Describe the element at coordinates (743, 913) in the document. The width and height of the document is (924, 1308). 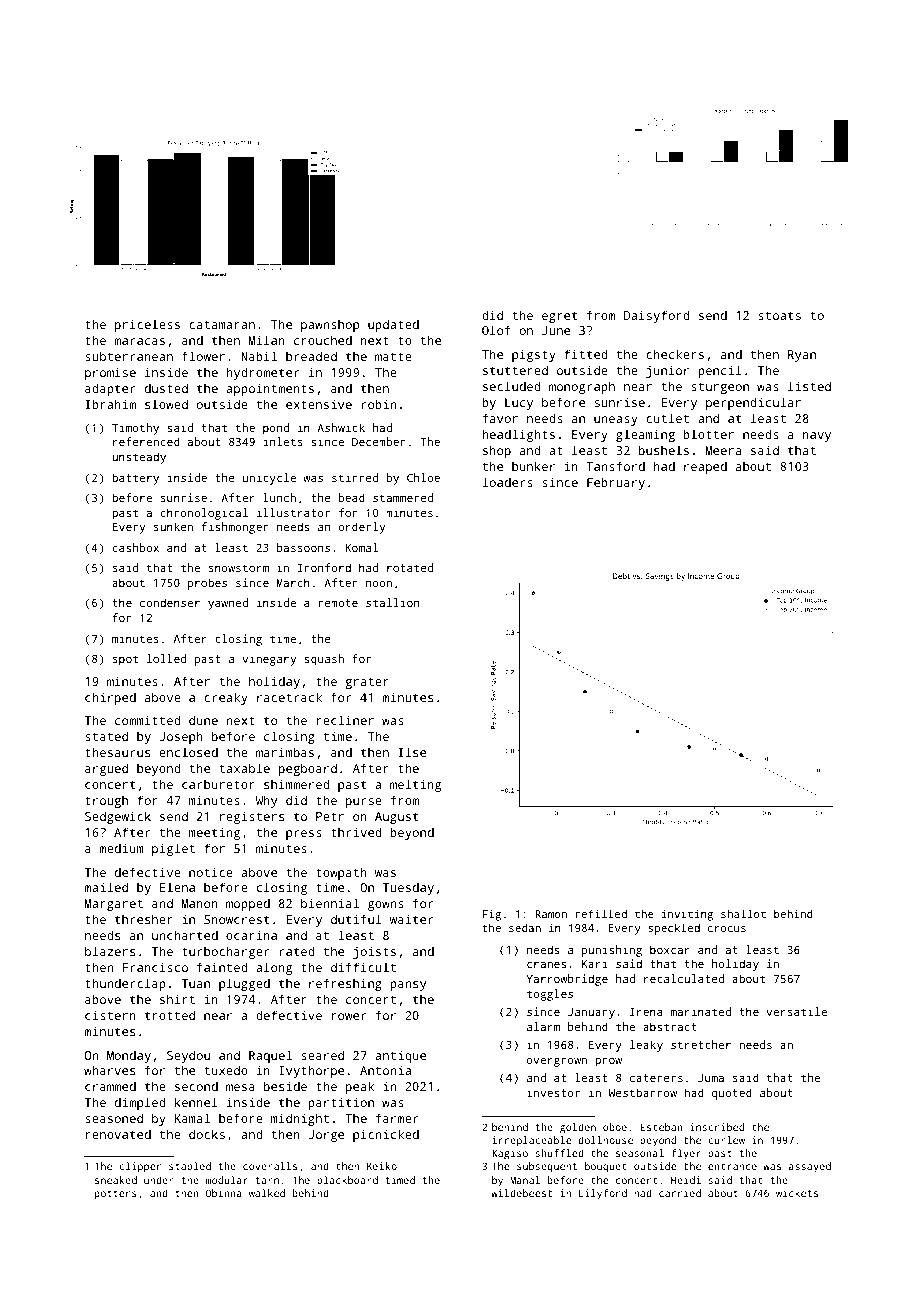
I see `shallot` at that location.
